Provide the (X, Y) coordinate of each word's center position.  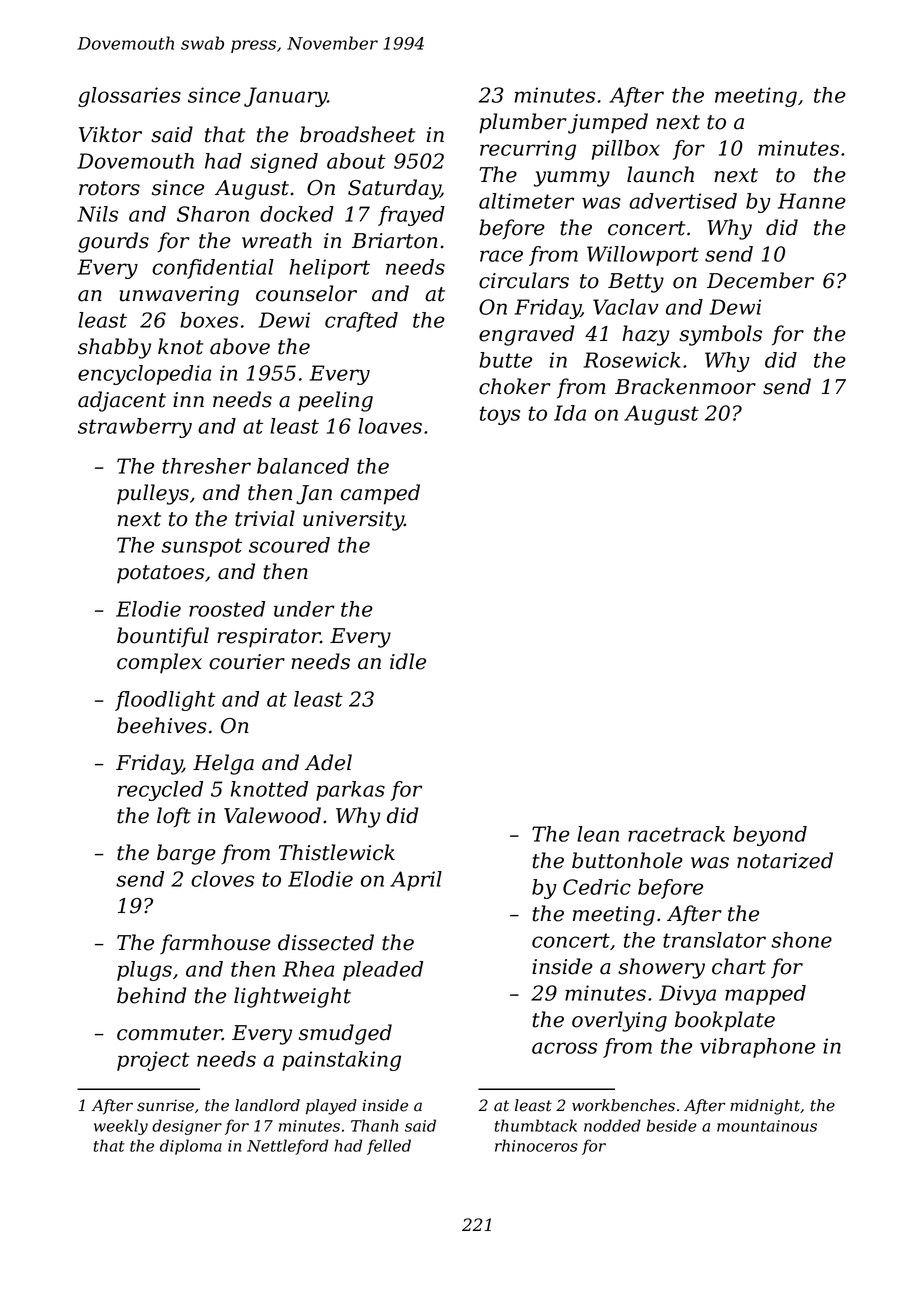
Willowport (643, 256)
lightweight (292, 997)
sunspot (202, 547)
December (760, 280)
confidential (213, 269)
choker (515, 386)
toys (500, 415)
